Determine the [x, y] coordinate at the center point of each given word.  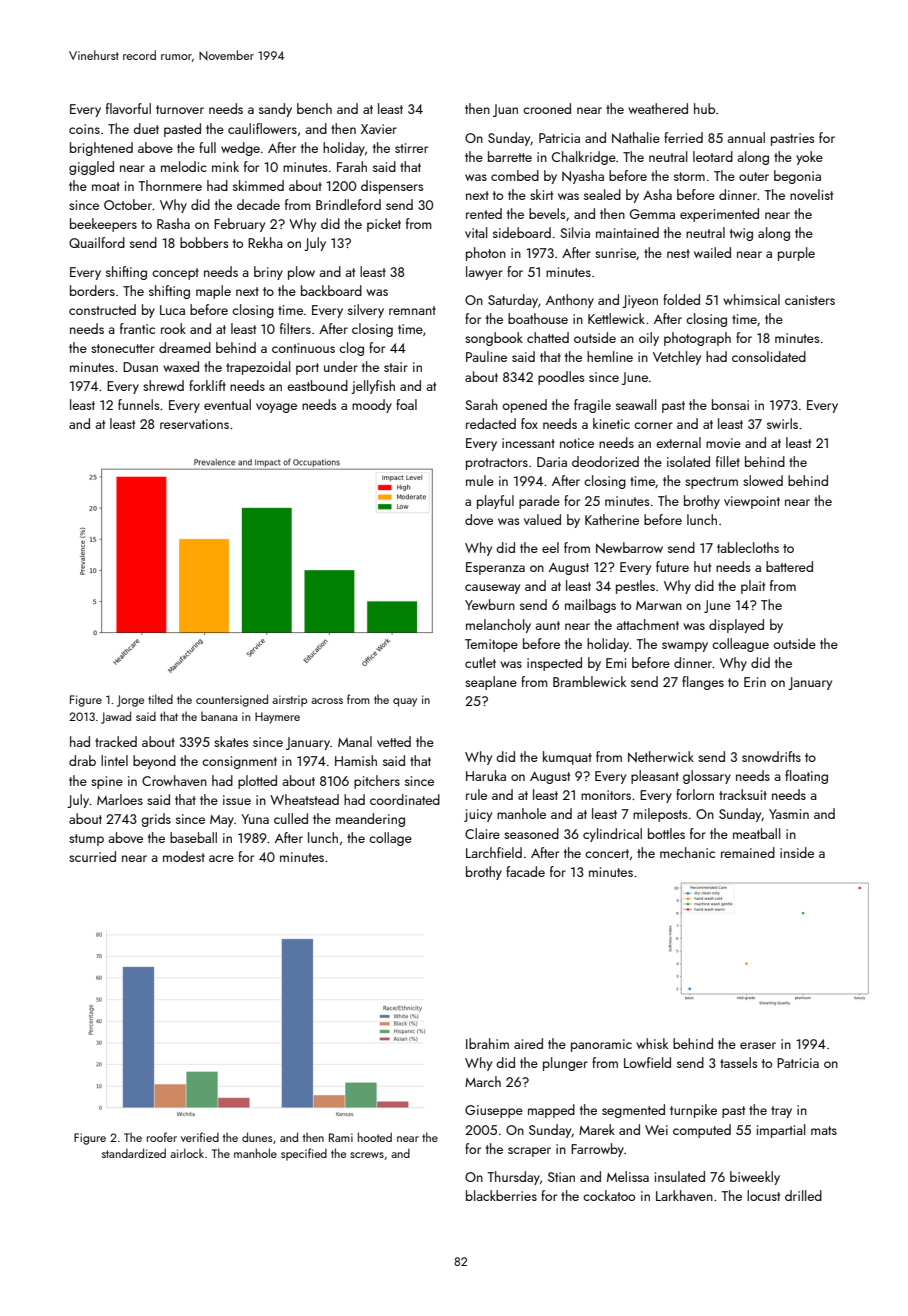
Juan [505, 110]
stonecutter [123, 348]
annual [746, 137]
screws [367, 1155]
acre [221, 858]
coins [84, 129]
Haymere [277, 718]
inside [797, 852]
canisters [810, 300]
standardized [134, 1153]
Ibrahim [487, 1043]
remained [748, 852]
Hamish [356, 760]
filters [295, 328]
